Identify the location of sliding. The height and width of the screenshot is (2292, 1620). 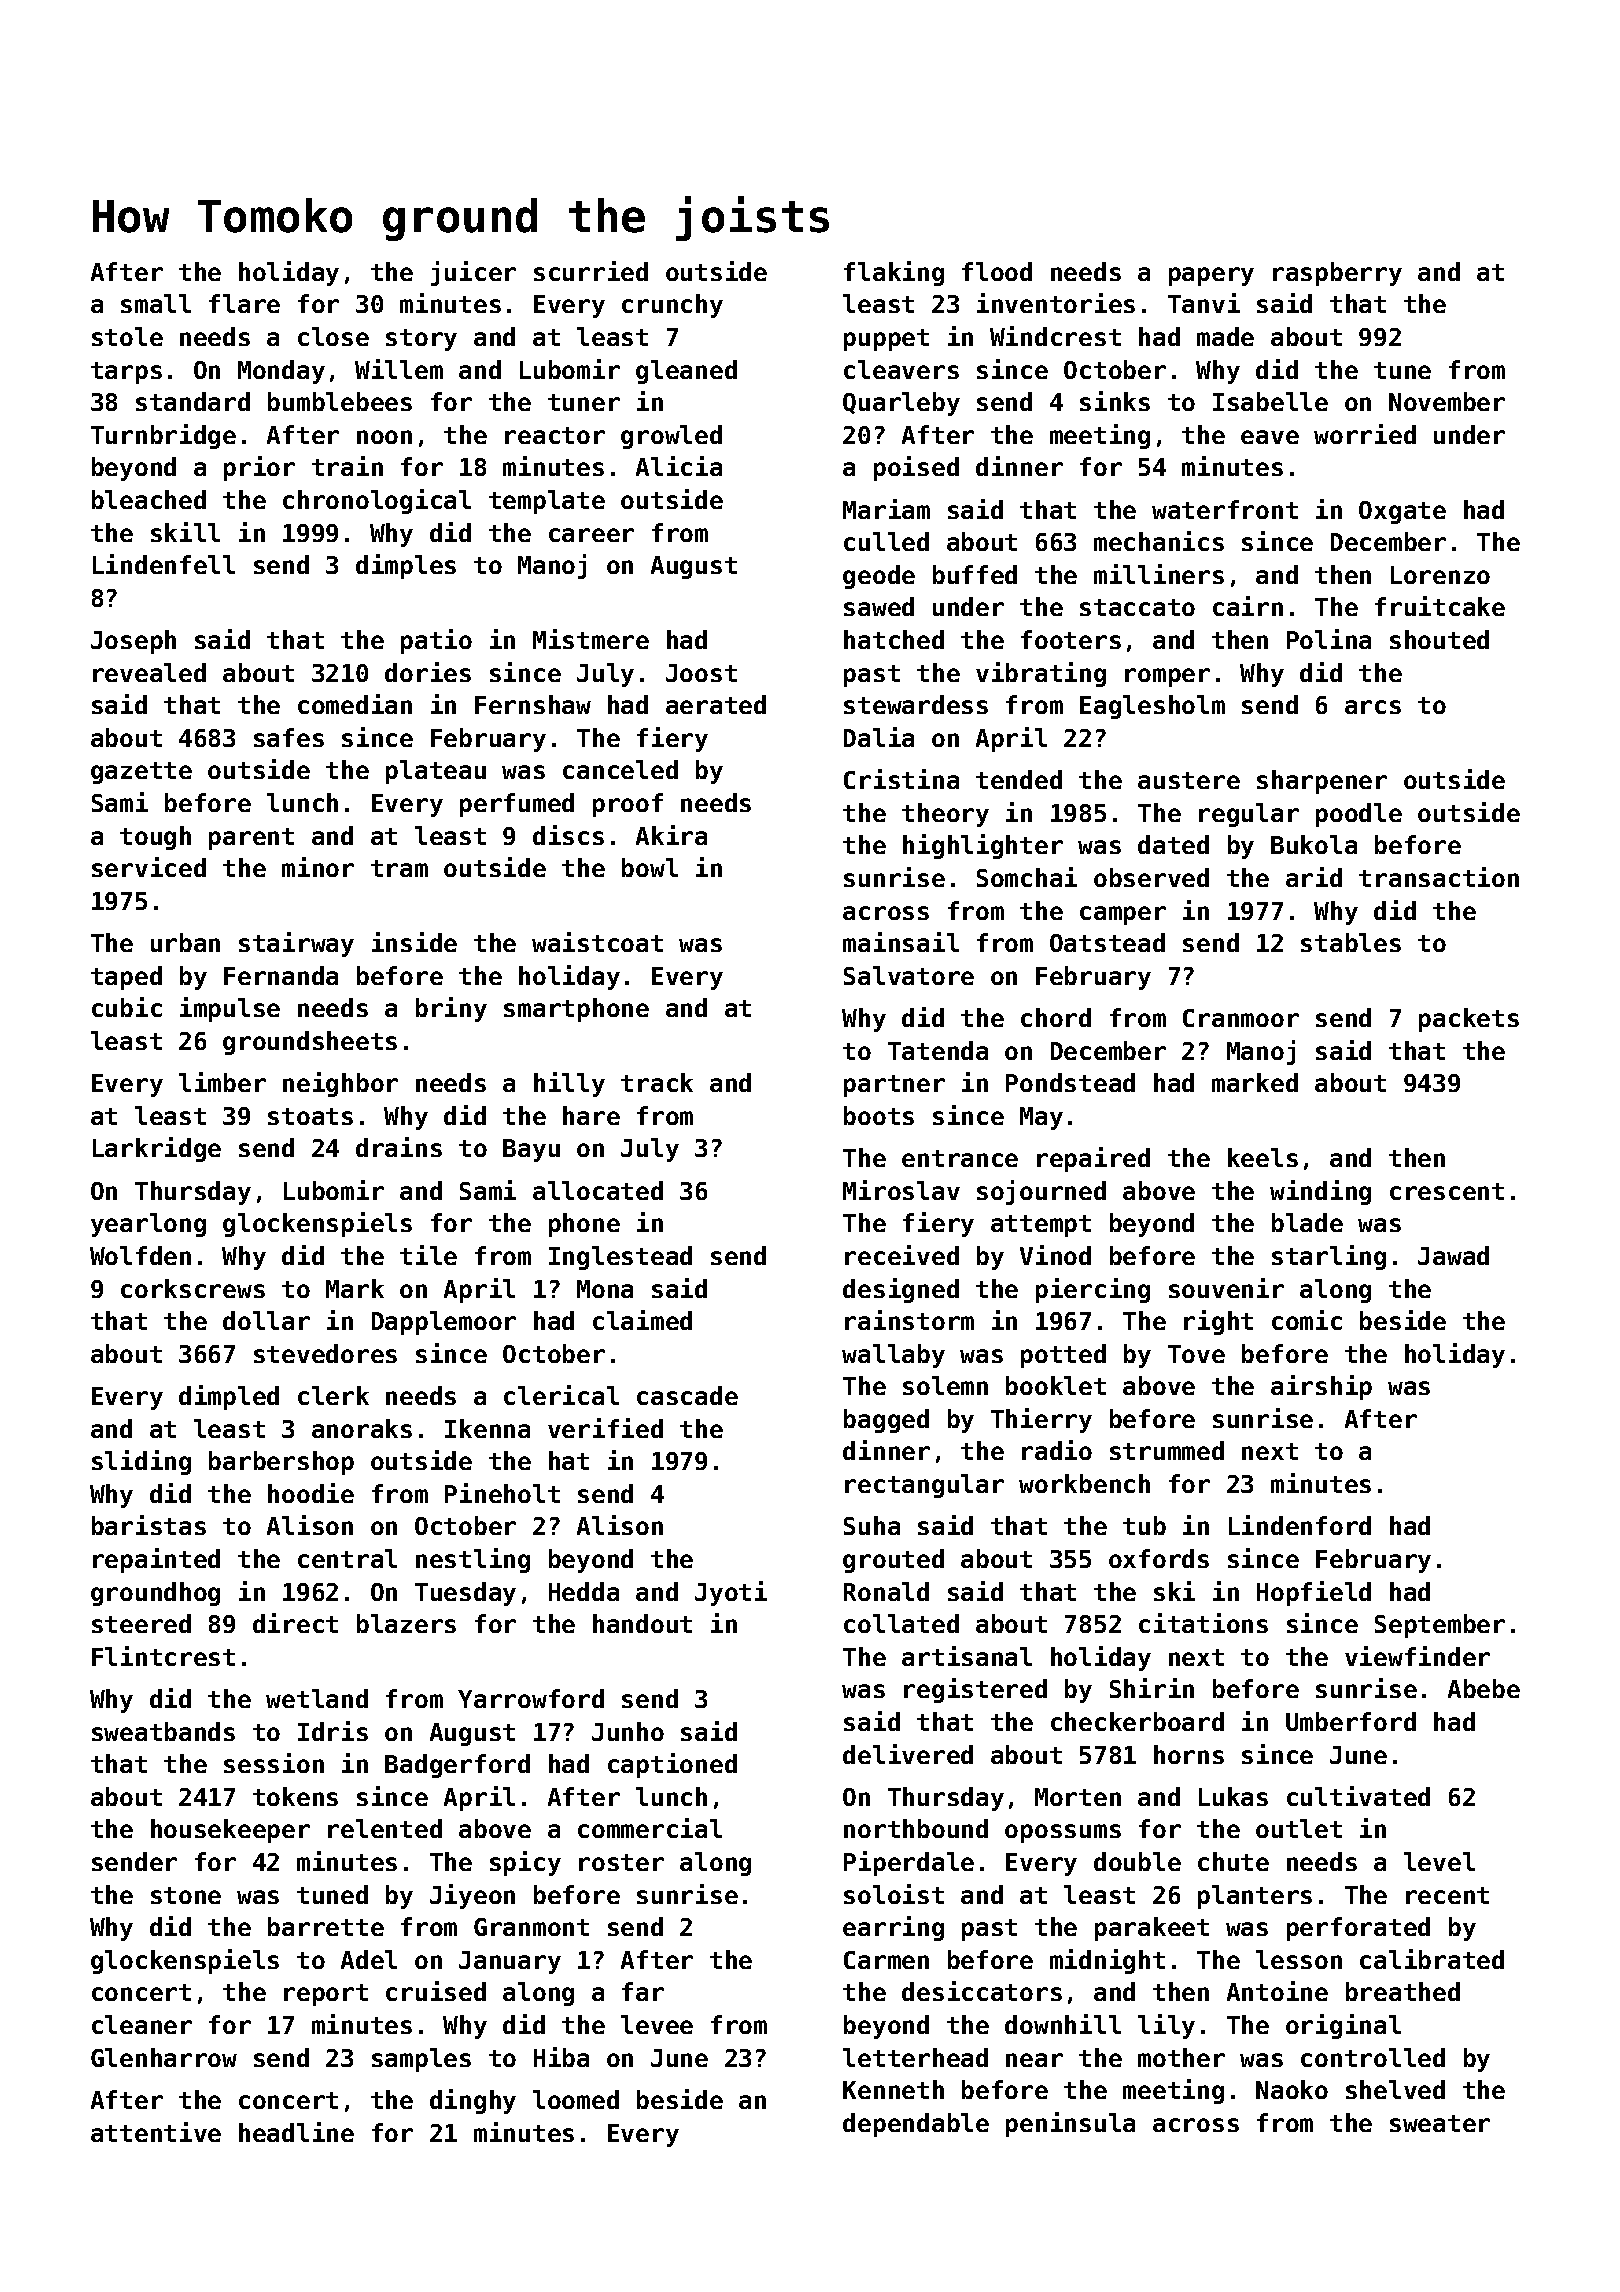
(141, 1462).
